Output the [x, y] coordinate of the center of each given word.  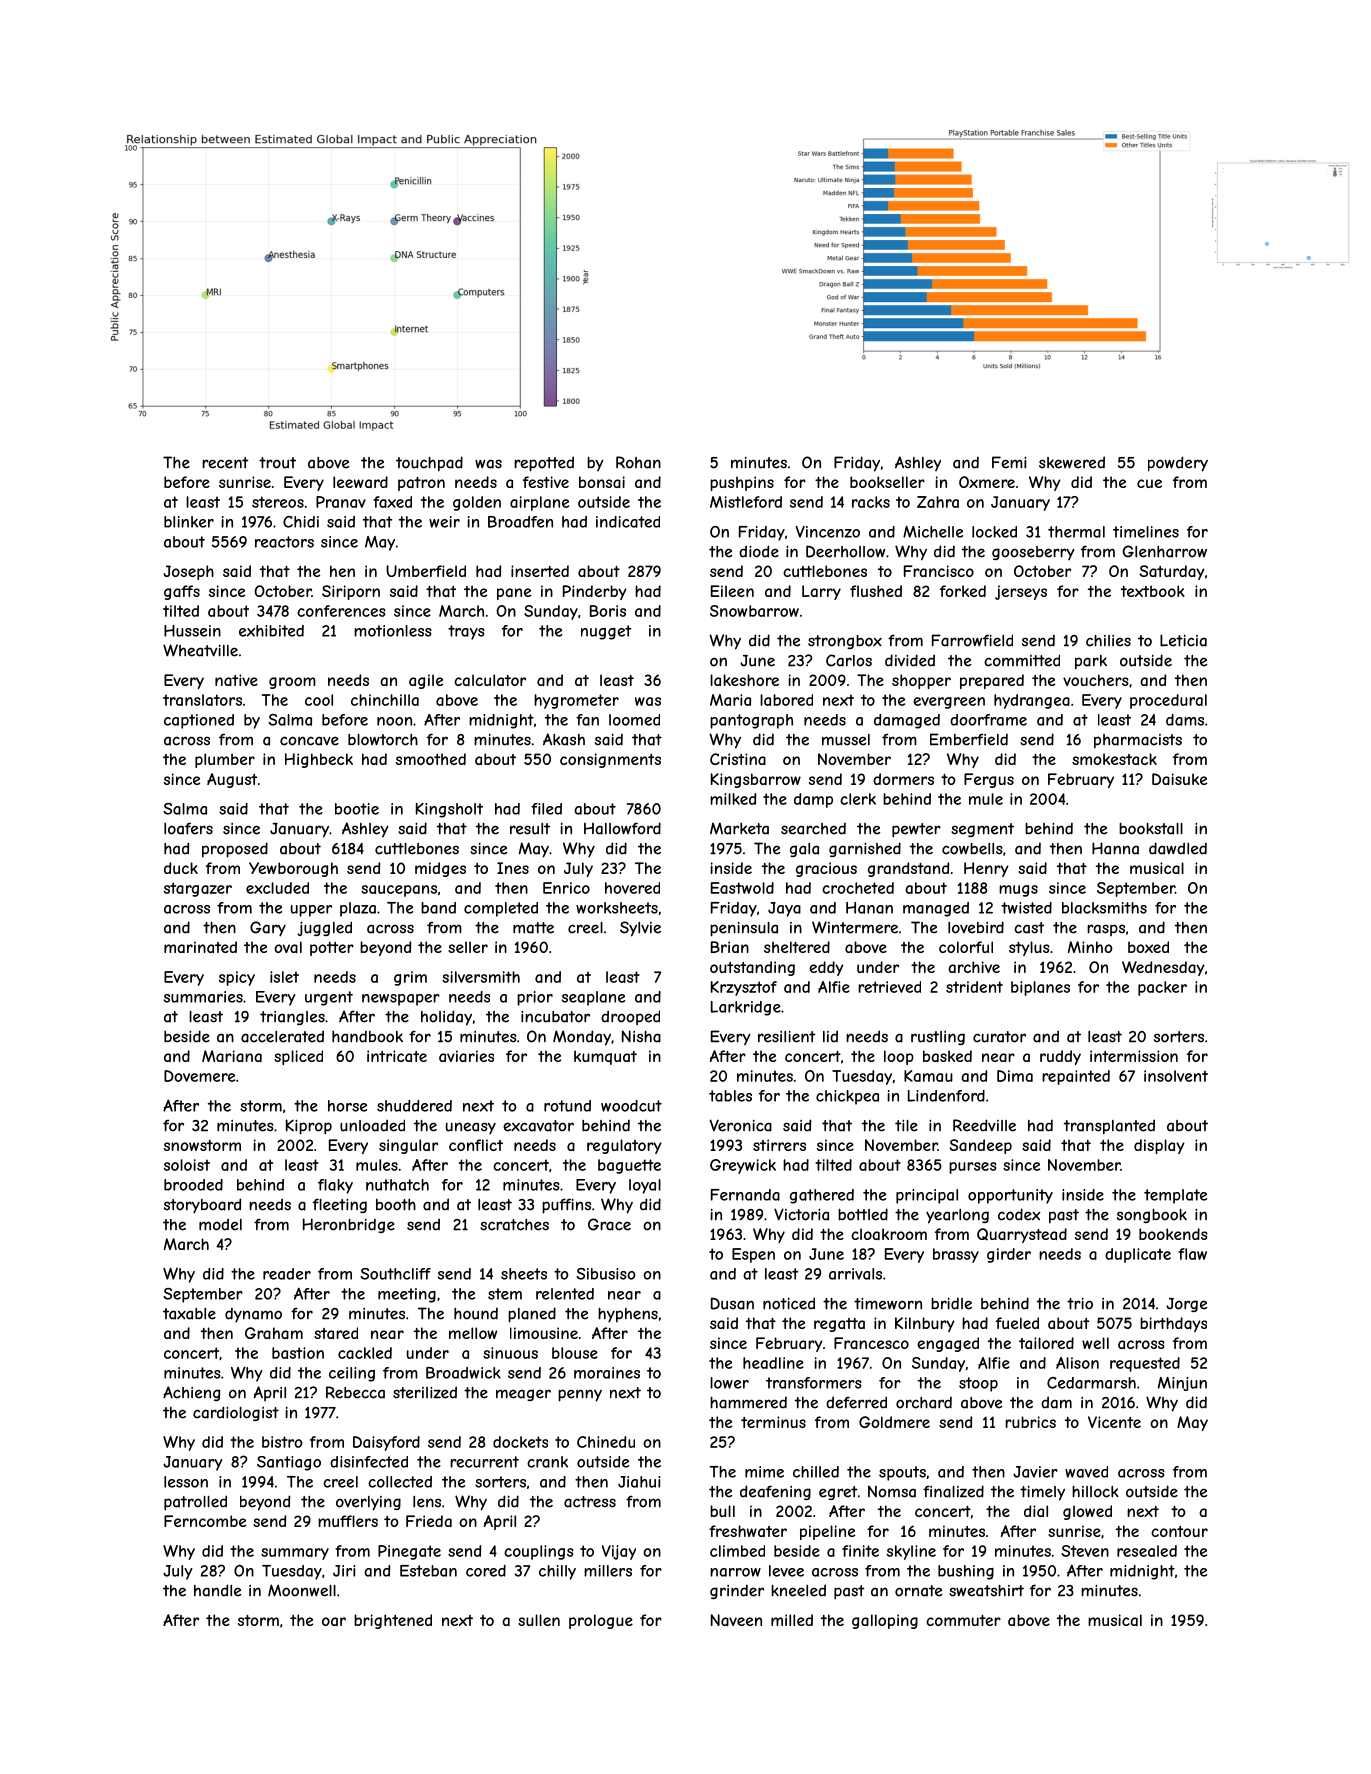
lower [729, 1383]
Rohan [638, 462]
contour [1179, 1531]
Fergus [989, 780]
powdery [1178, 464]
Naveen [736, 1620]
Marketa [739, 828]
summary [295, 1554]
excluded [277, 888]
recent [225, 463]
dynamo [253, 1315]
